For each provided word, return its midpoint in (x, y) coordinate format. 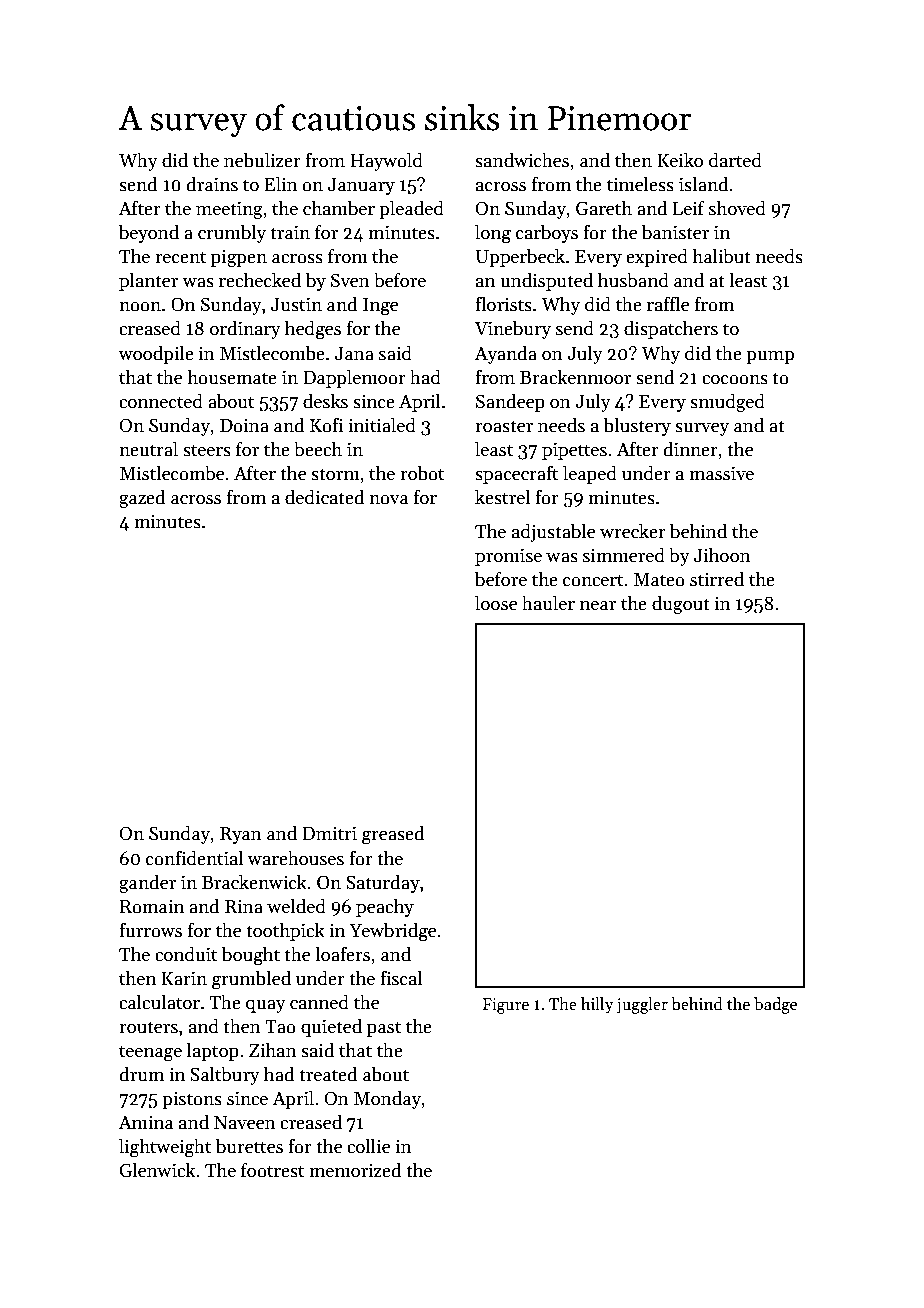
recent (180, 257)
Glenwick (157, 1170)
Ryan (241, 835)
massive (721, 473)
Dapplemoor (354, 378)
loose (496, 603)
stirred (717, 579)
